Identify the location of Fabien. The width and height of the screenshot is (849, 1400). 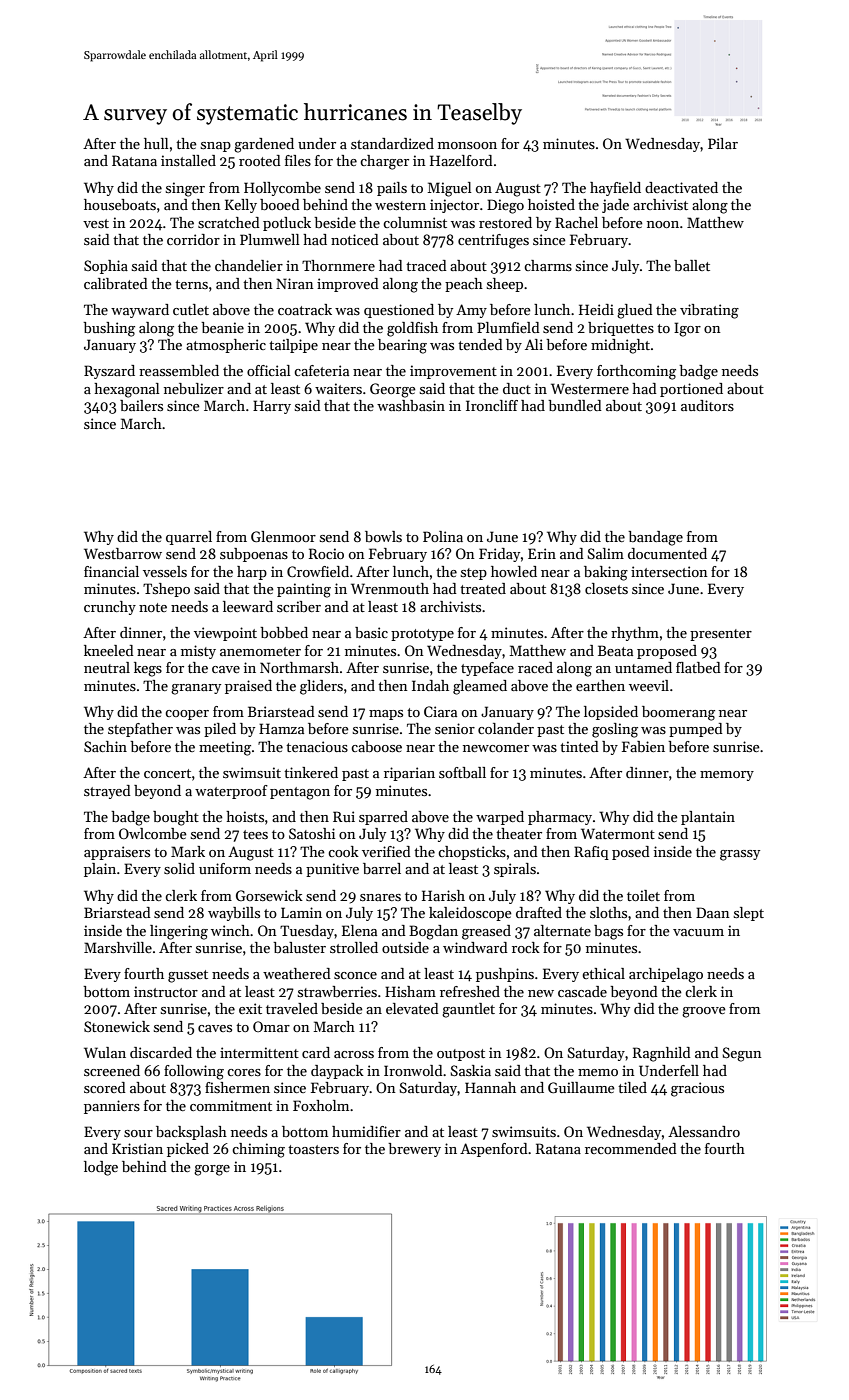
(643, 746).
